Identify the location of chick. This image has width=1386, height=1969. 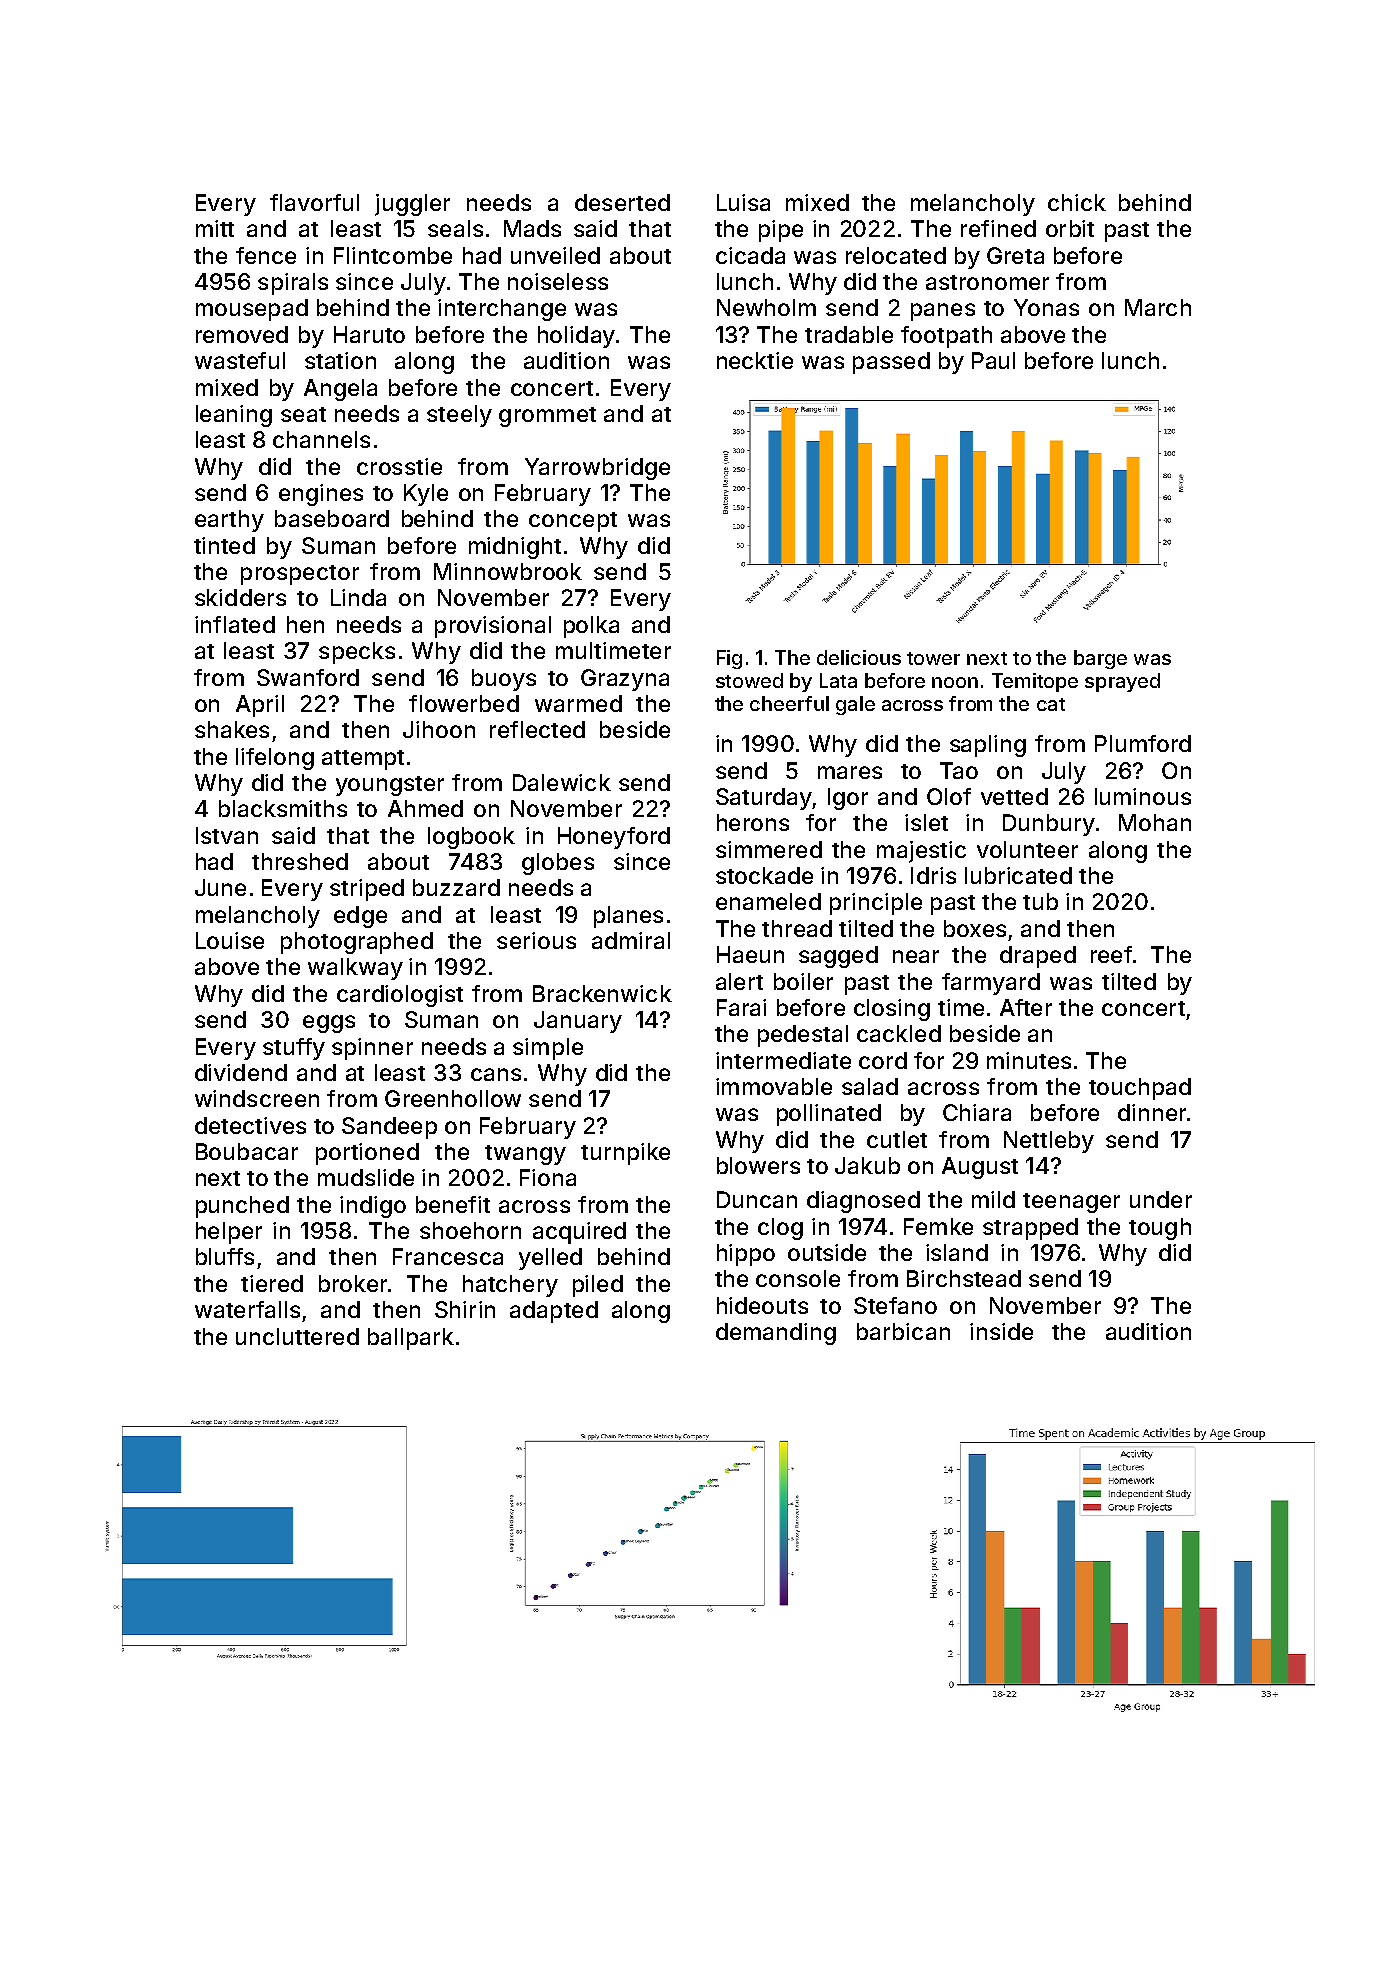
(1077, 202).
